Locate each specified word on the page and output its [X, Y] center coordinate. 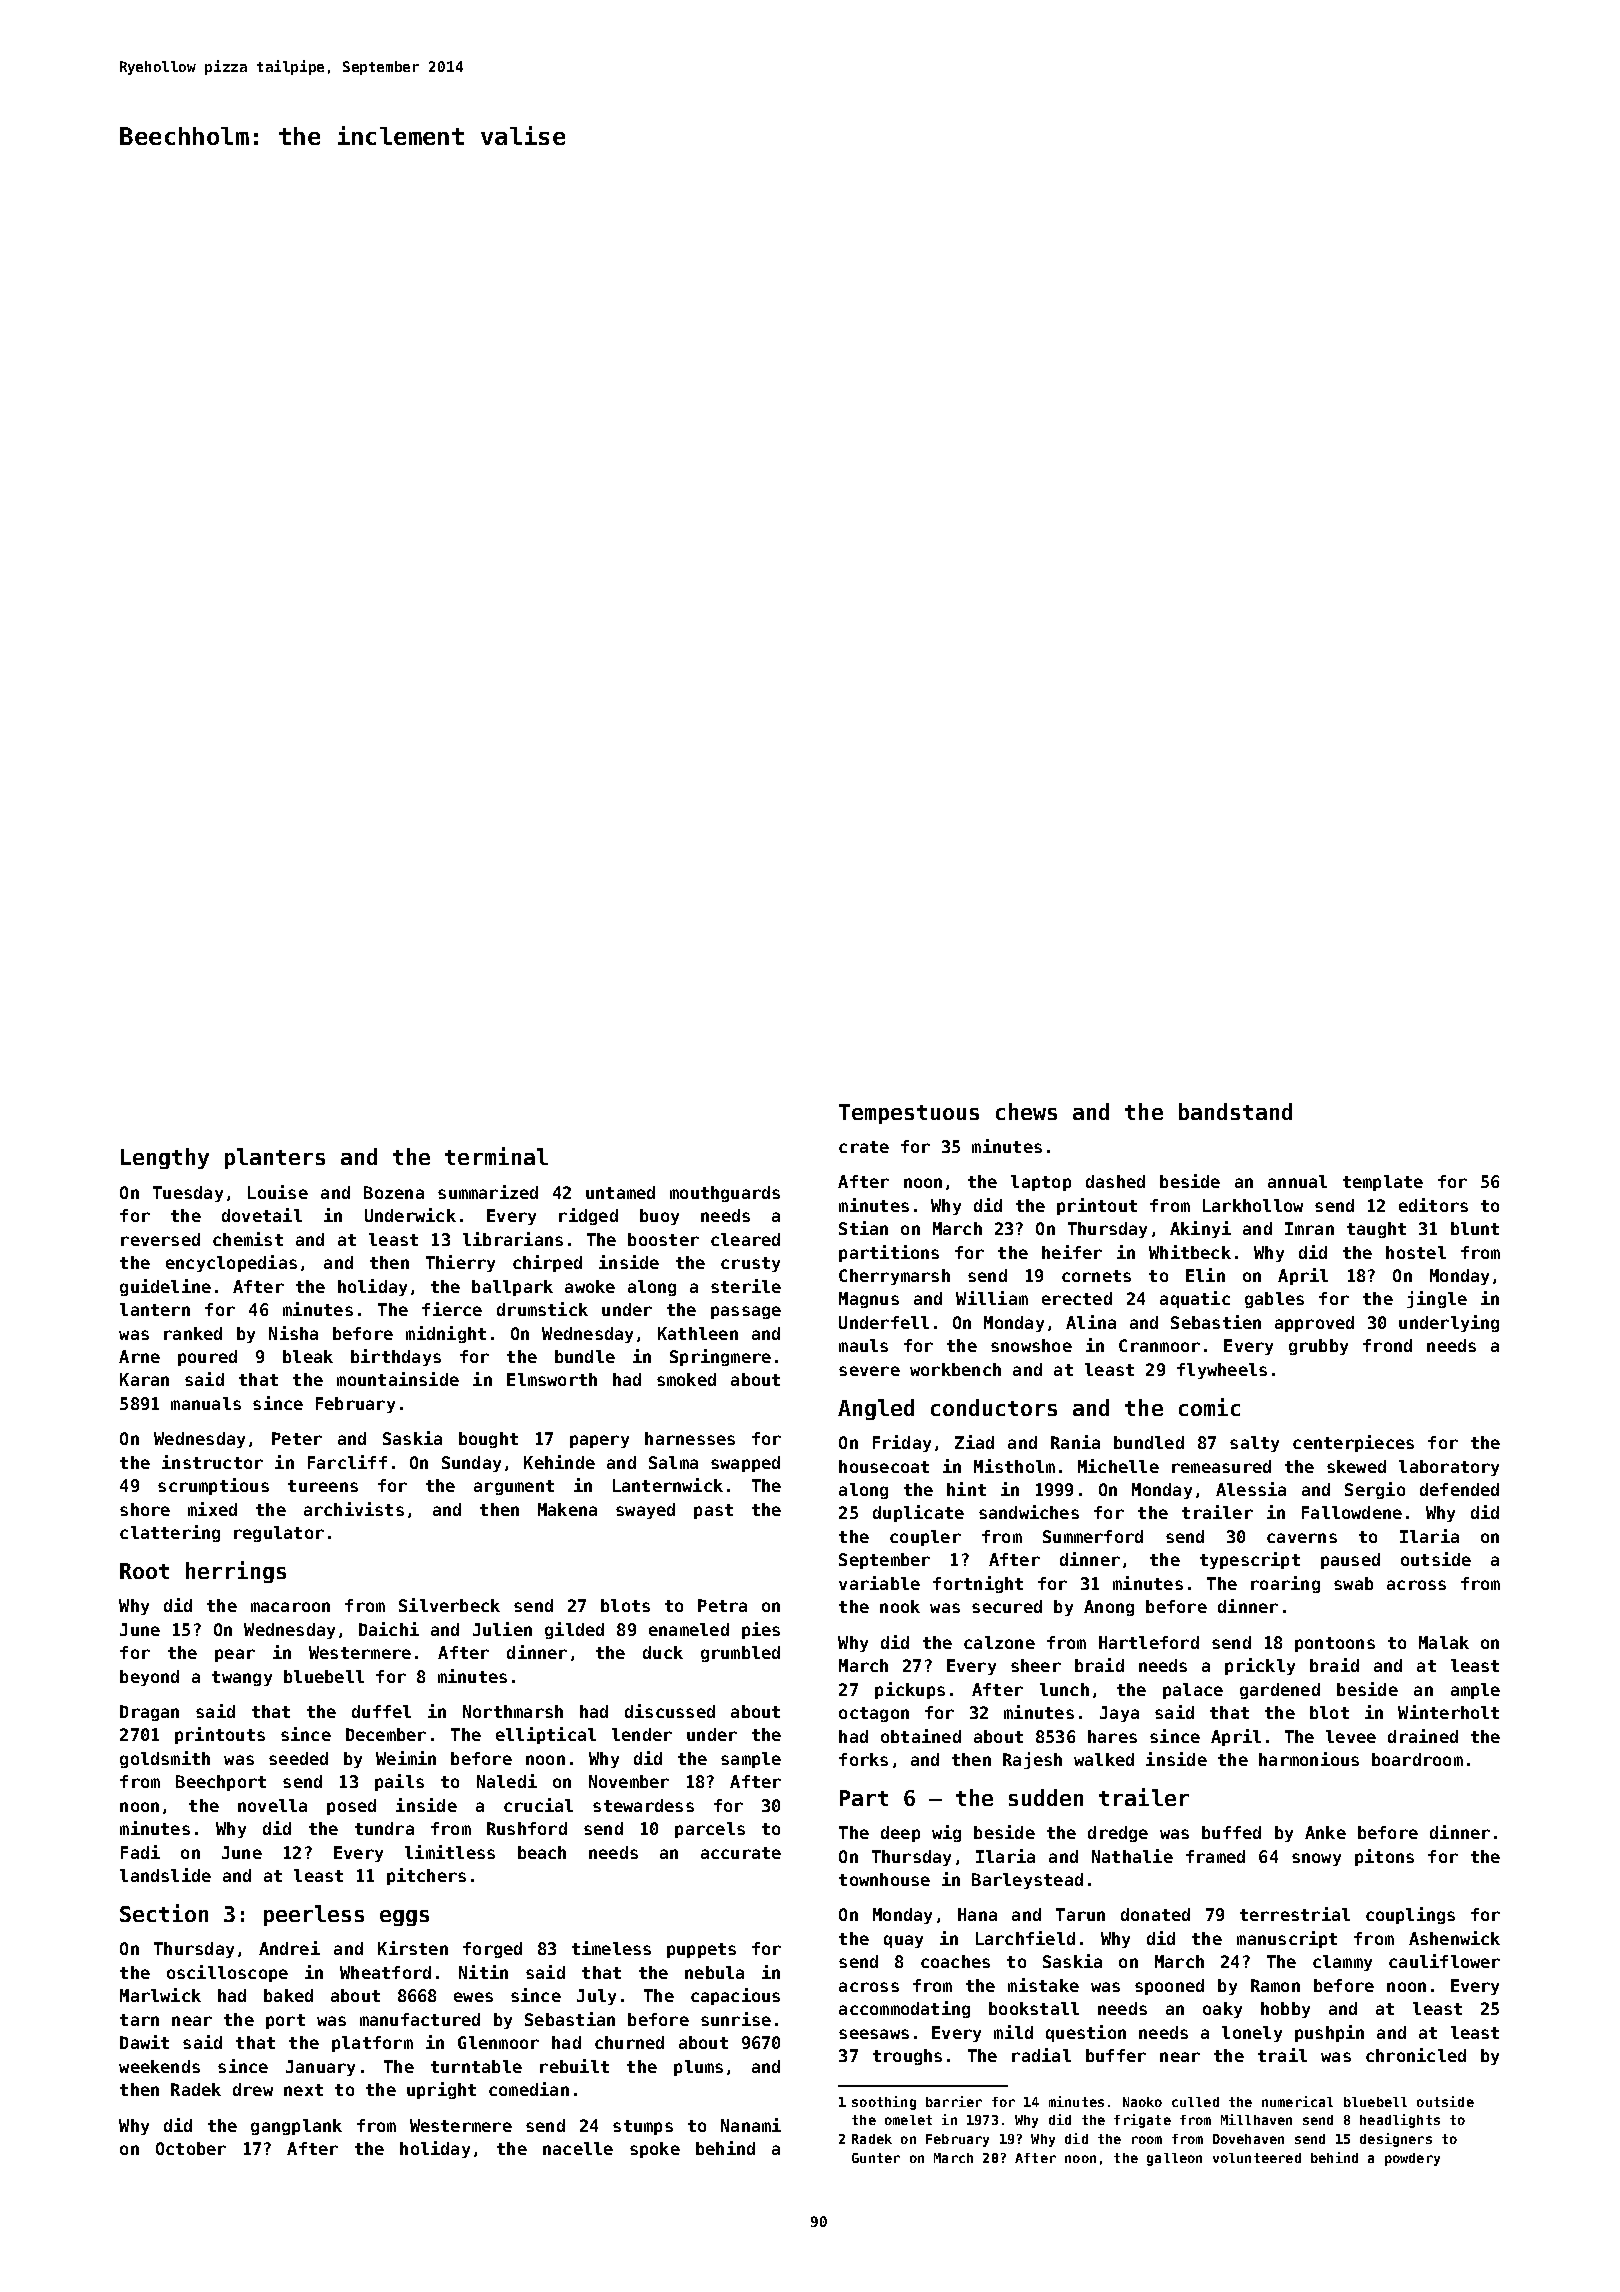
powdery [1412, 2159]
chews [1026, 1111]
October [191, 2148]
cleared [745, 1239]
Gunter [876, 2158]
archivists [354, 1509]
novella [272, 1805]
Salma [673, 1462]
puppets [701, 1950]
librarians [513, 1239]
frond [1387, 1345]
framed [1215, 1856]
